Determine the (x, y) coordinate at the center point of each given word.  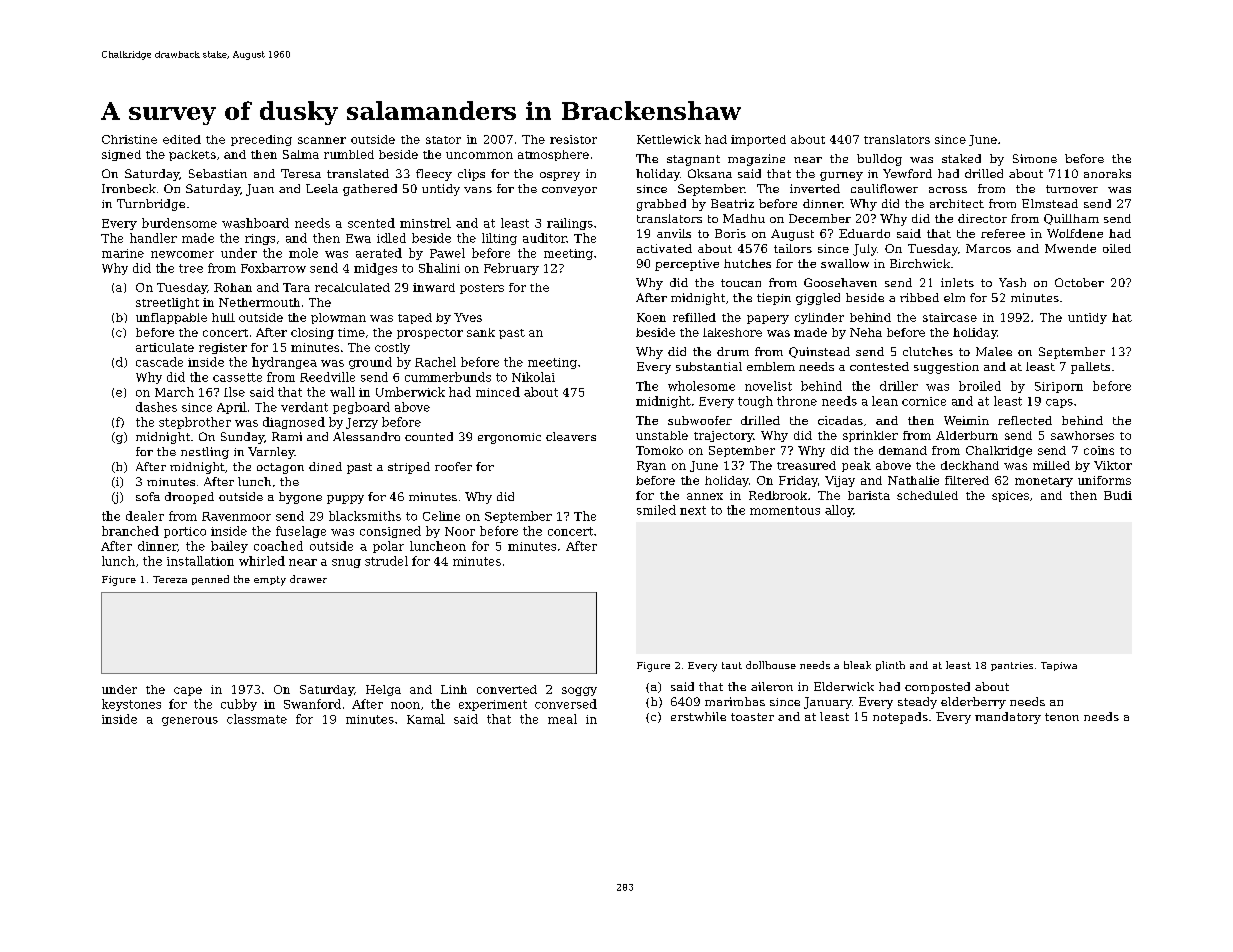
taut (732, 665)
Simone (1035, 158)
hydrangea (284, 363)
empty (270, 581)
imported (758, 140)
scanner (322, 140)
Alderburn (967, 435)
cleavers (571, 436)
